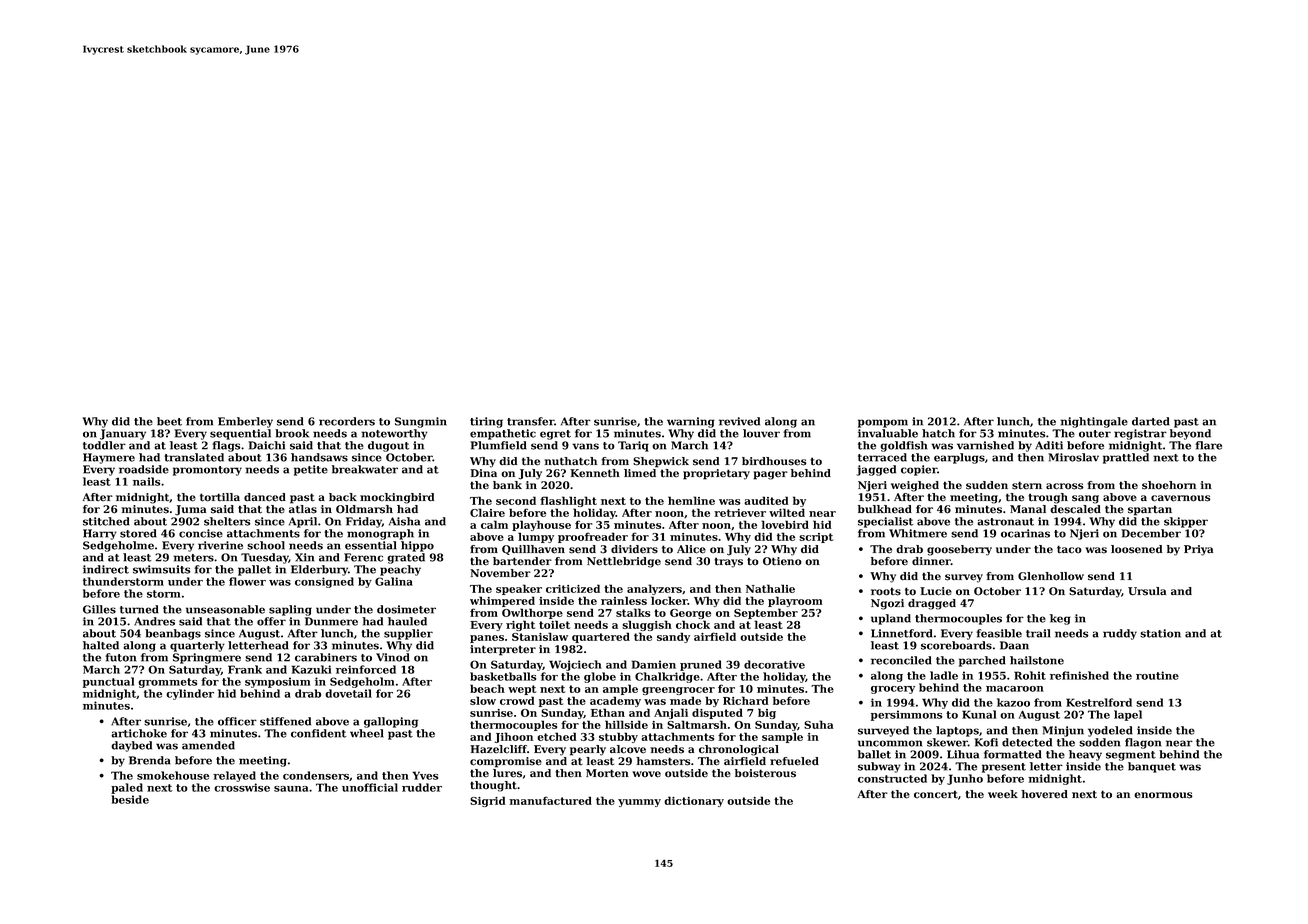 The width and height of the screenshot is (1308, 924). I want to click on basketballs, so click(503, 676).
